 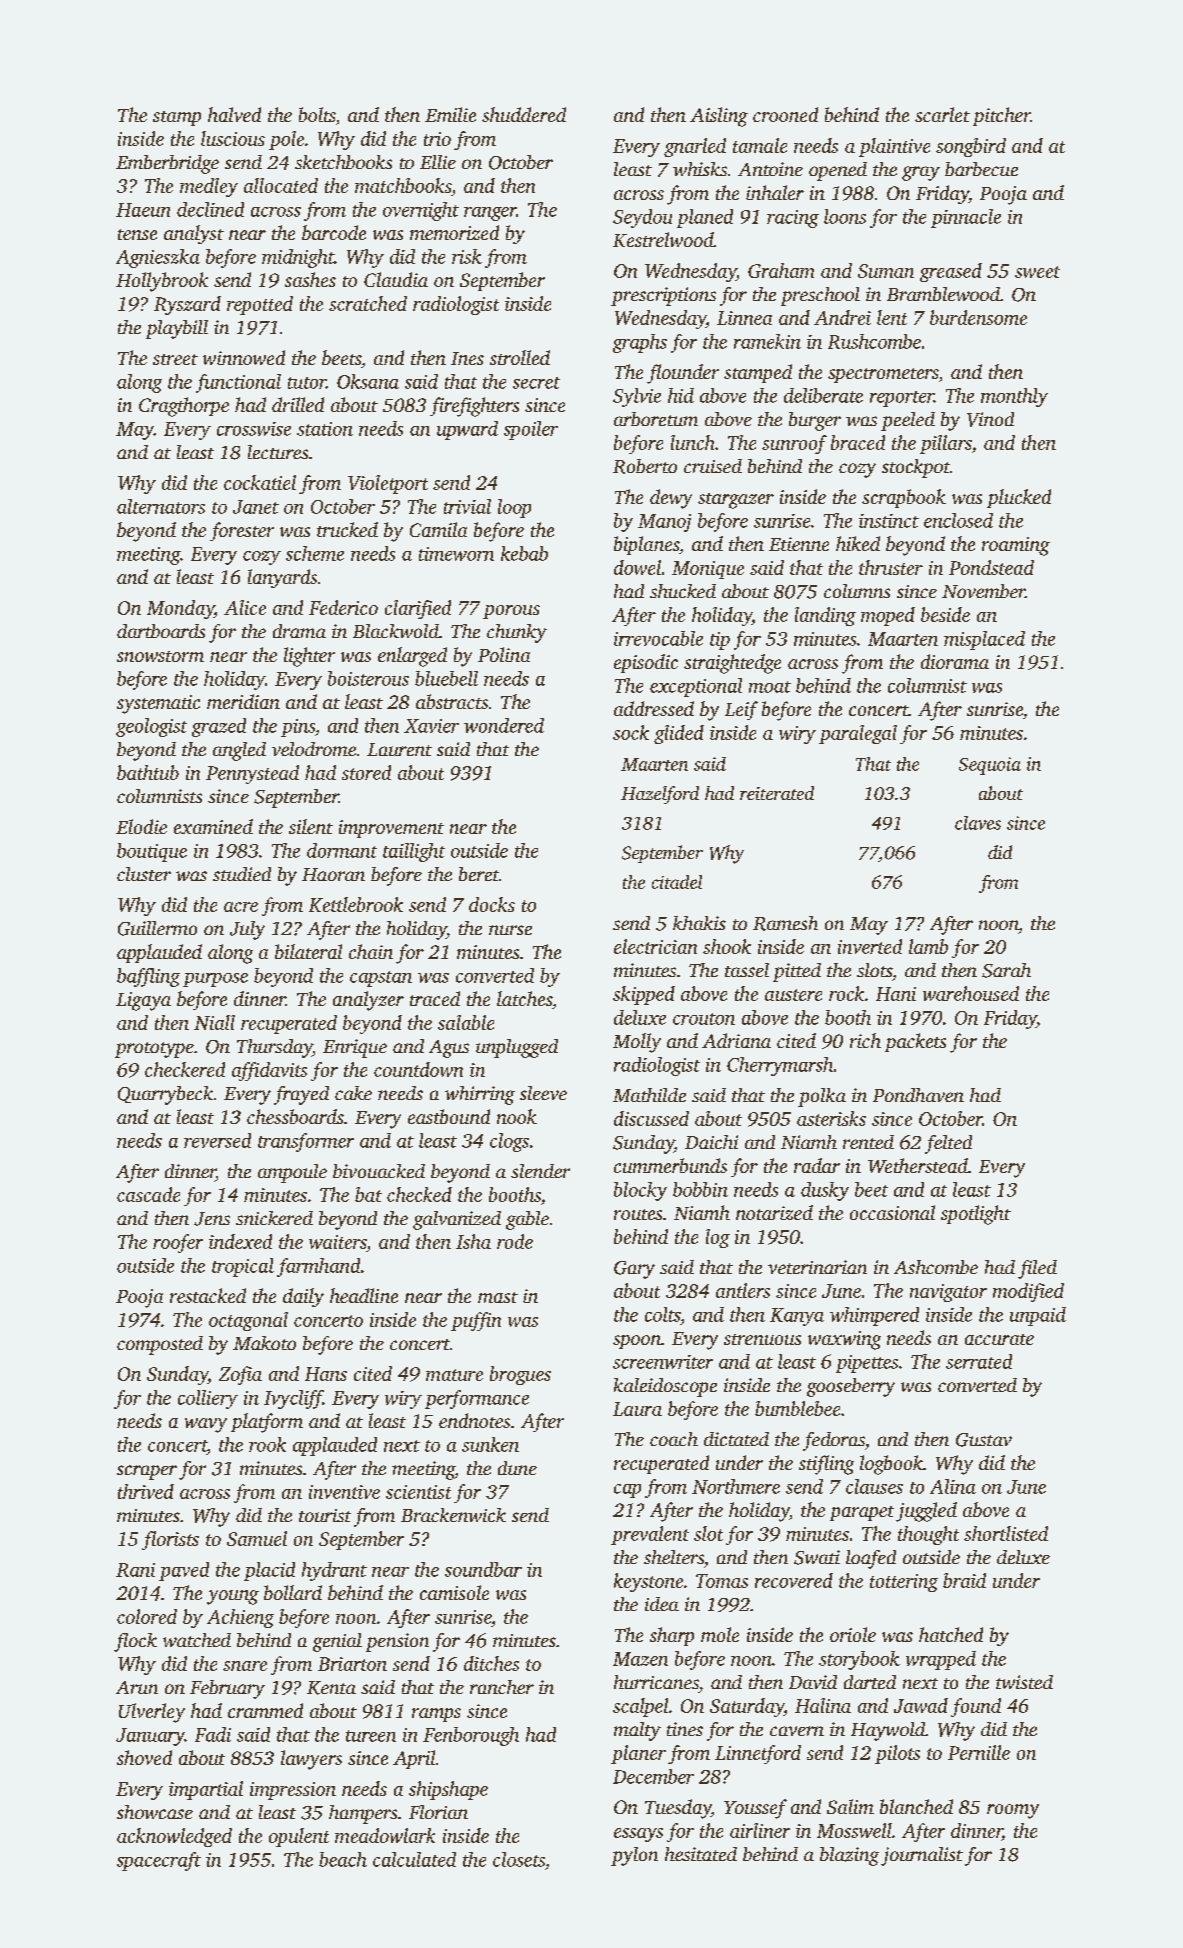 What do you see at coordinates (770, 687) in the screenshot?
I see `moat` at bounding box center [770, 687].
